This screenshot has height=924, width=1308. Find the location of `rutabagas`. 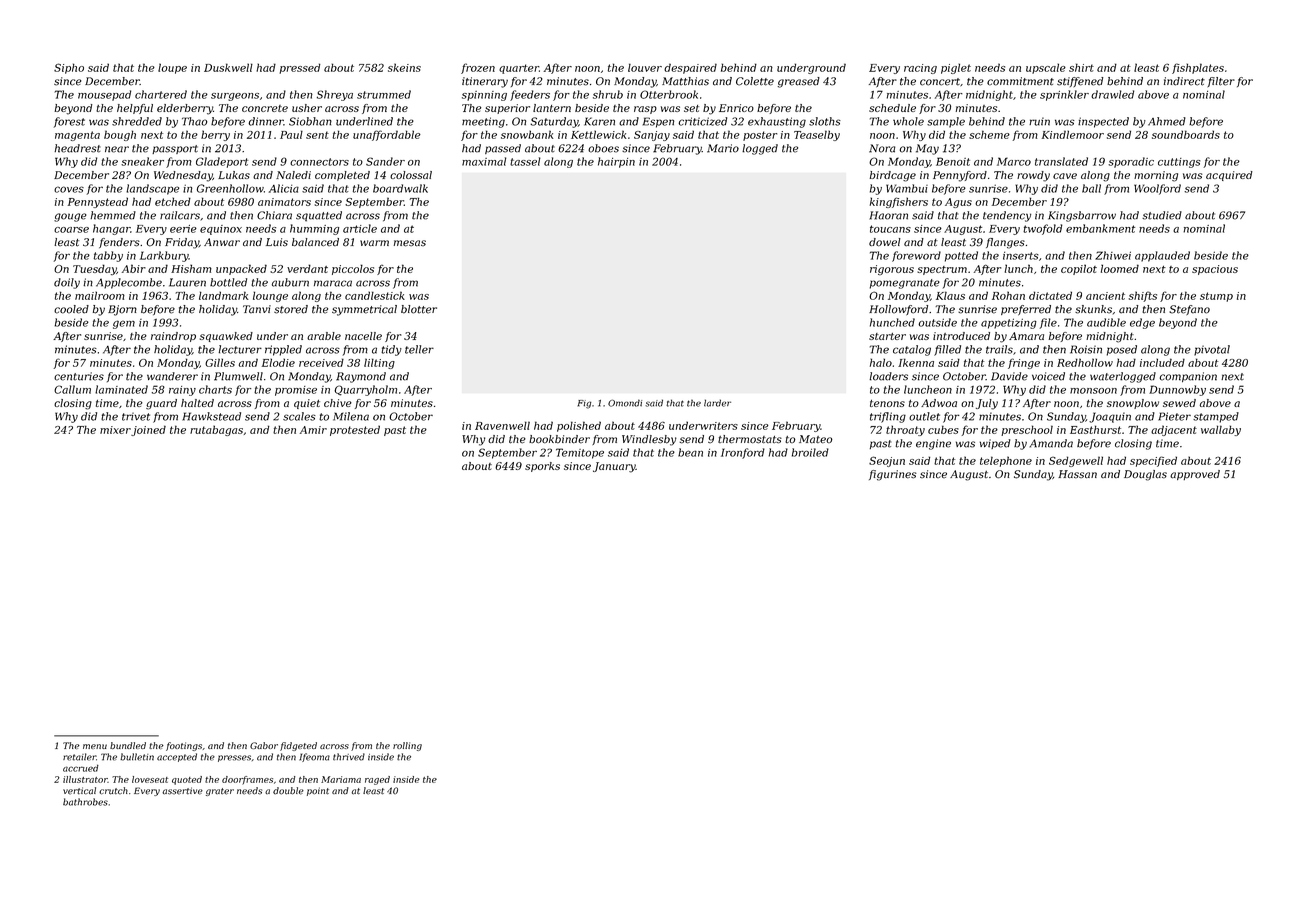

rutabagas is located at coordinates (216, 430).
